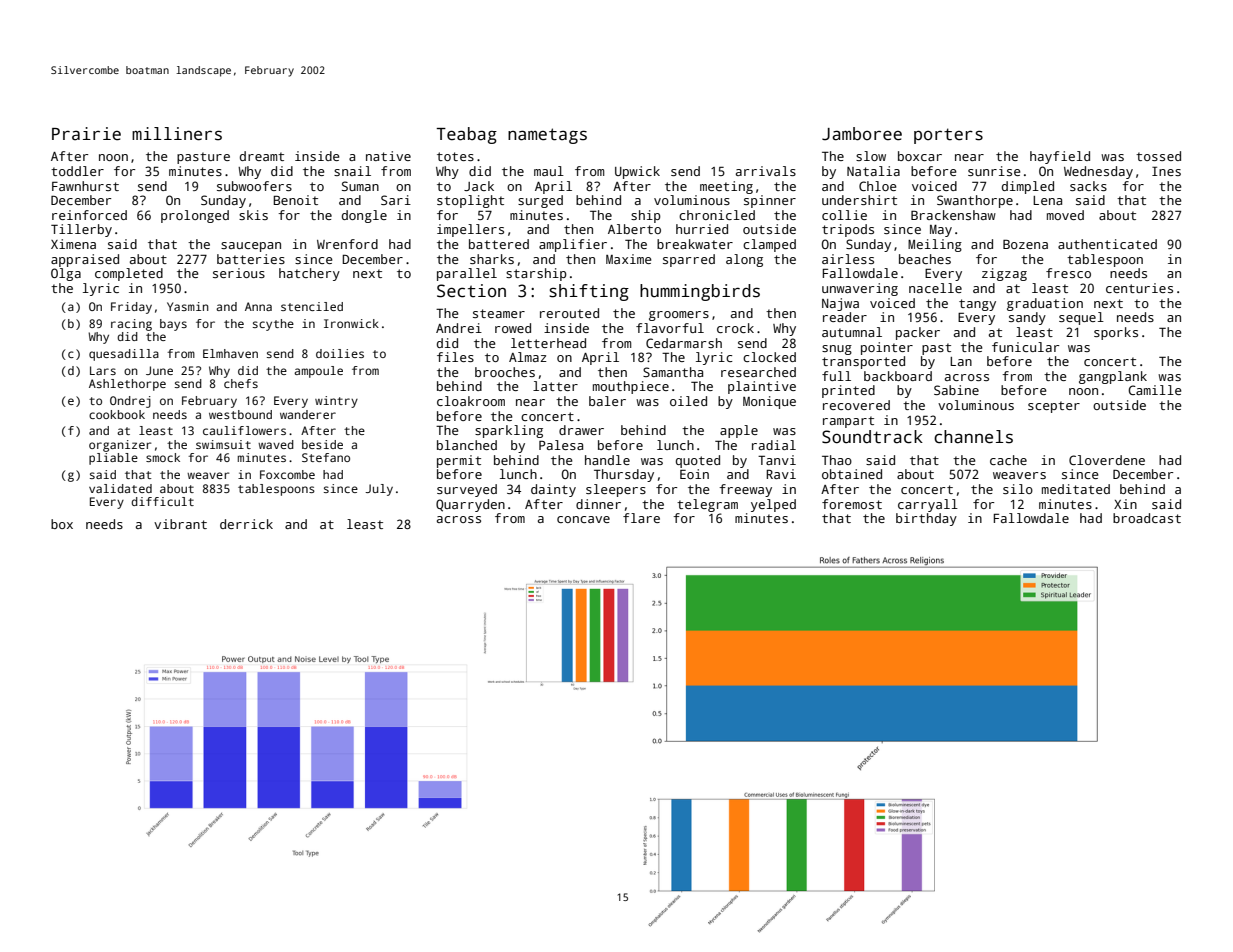  What do you see at coordinates (1054, 407) in the screenshot?
I see `scepter` at bounding box center [1054, 407].
